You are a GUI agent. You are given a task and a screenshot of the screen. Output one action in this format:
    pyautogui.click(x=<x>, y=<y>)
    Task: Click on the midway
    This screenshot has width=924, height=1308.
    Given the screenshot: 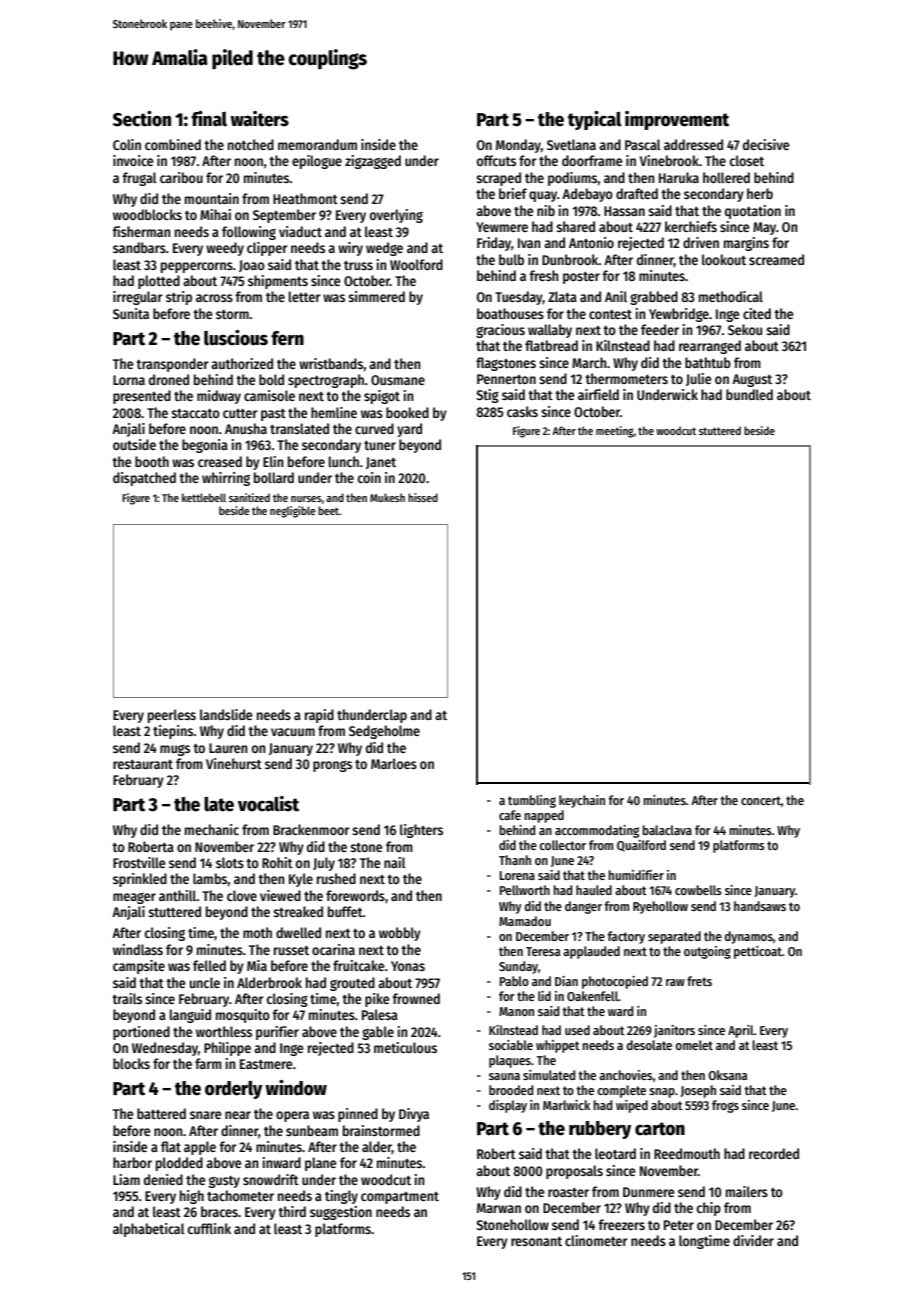 What is the action you would take?
    pyautogui.click(x=219, y=397)
